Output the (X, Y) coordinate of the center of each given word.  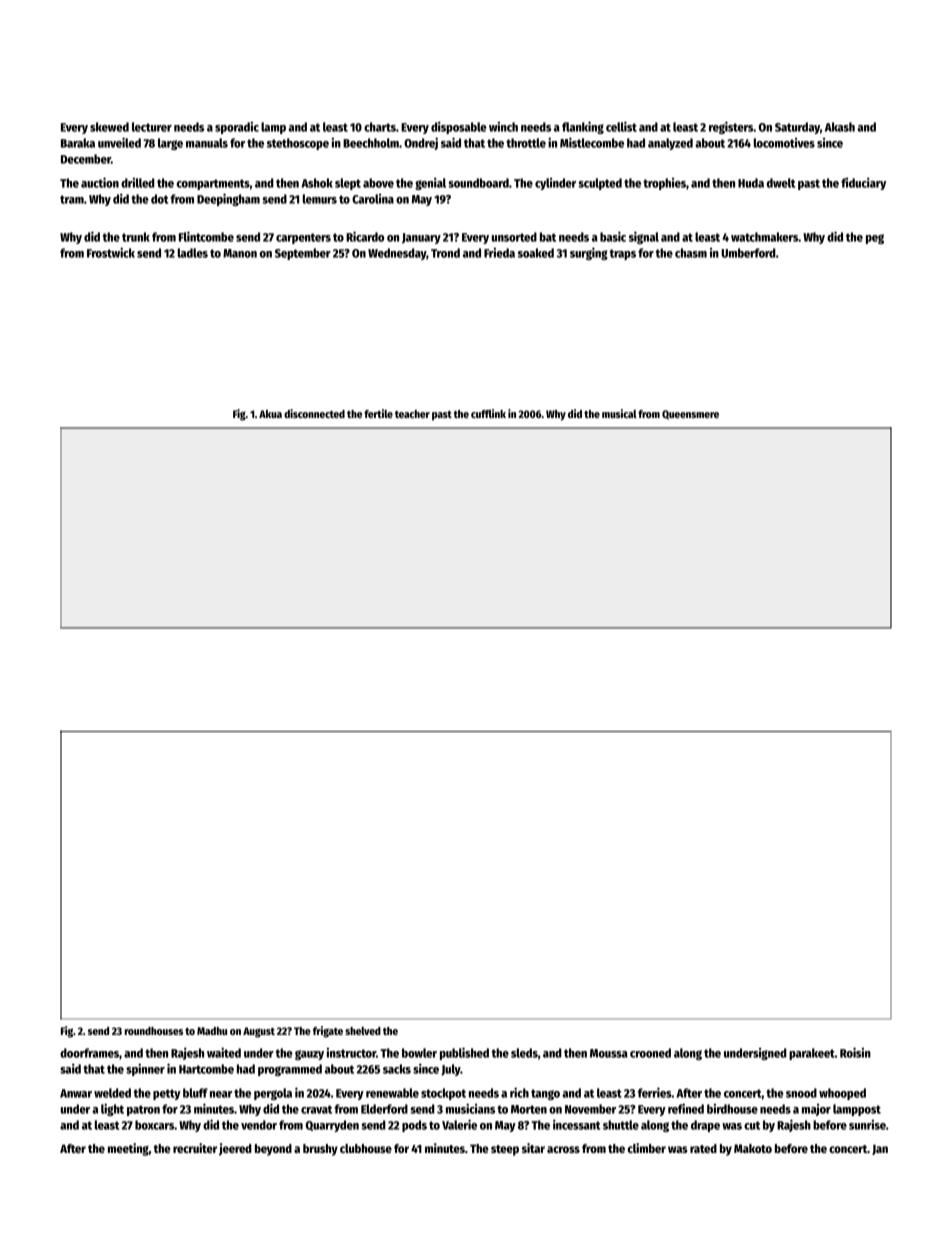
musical (619, 413)
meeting (128, 1149)
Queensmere (690, 414)
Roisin (855, 1052)
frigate (328, 1032)
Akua (270, 414)
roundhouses (154, 1031)
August (259, 1032)
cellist (621, 126)
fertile (378, 413)
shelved (363, 1031)
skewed (109, 127)
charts (380, 127)
